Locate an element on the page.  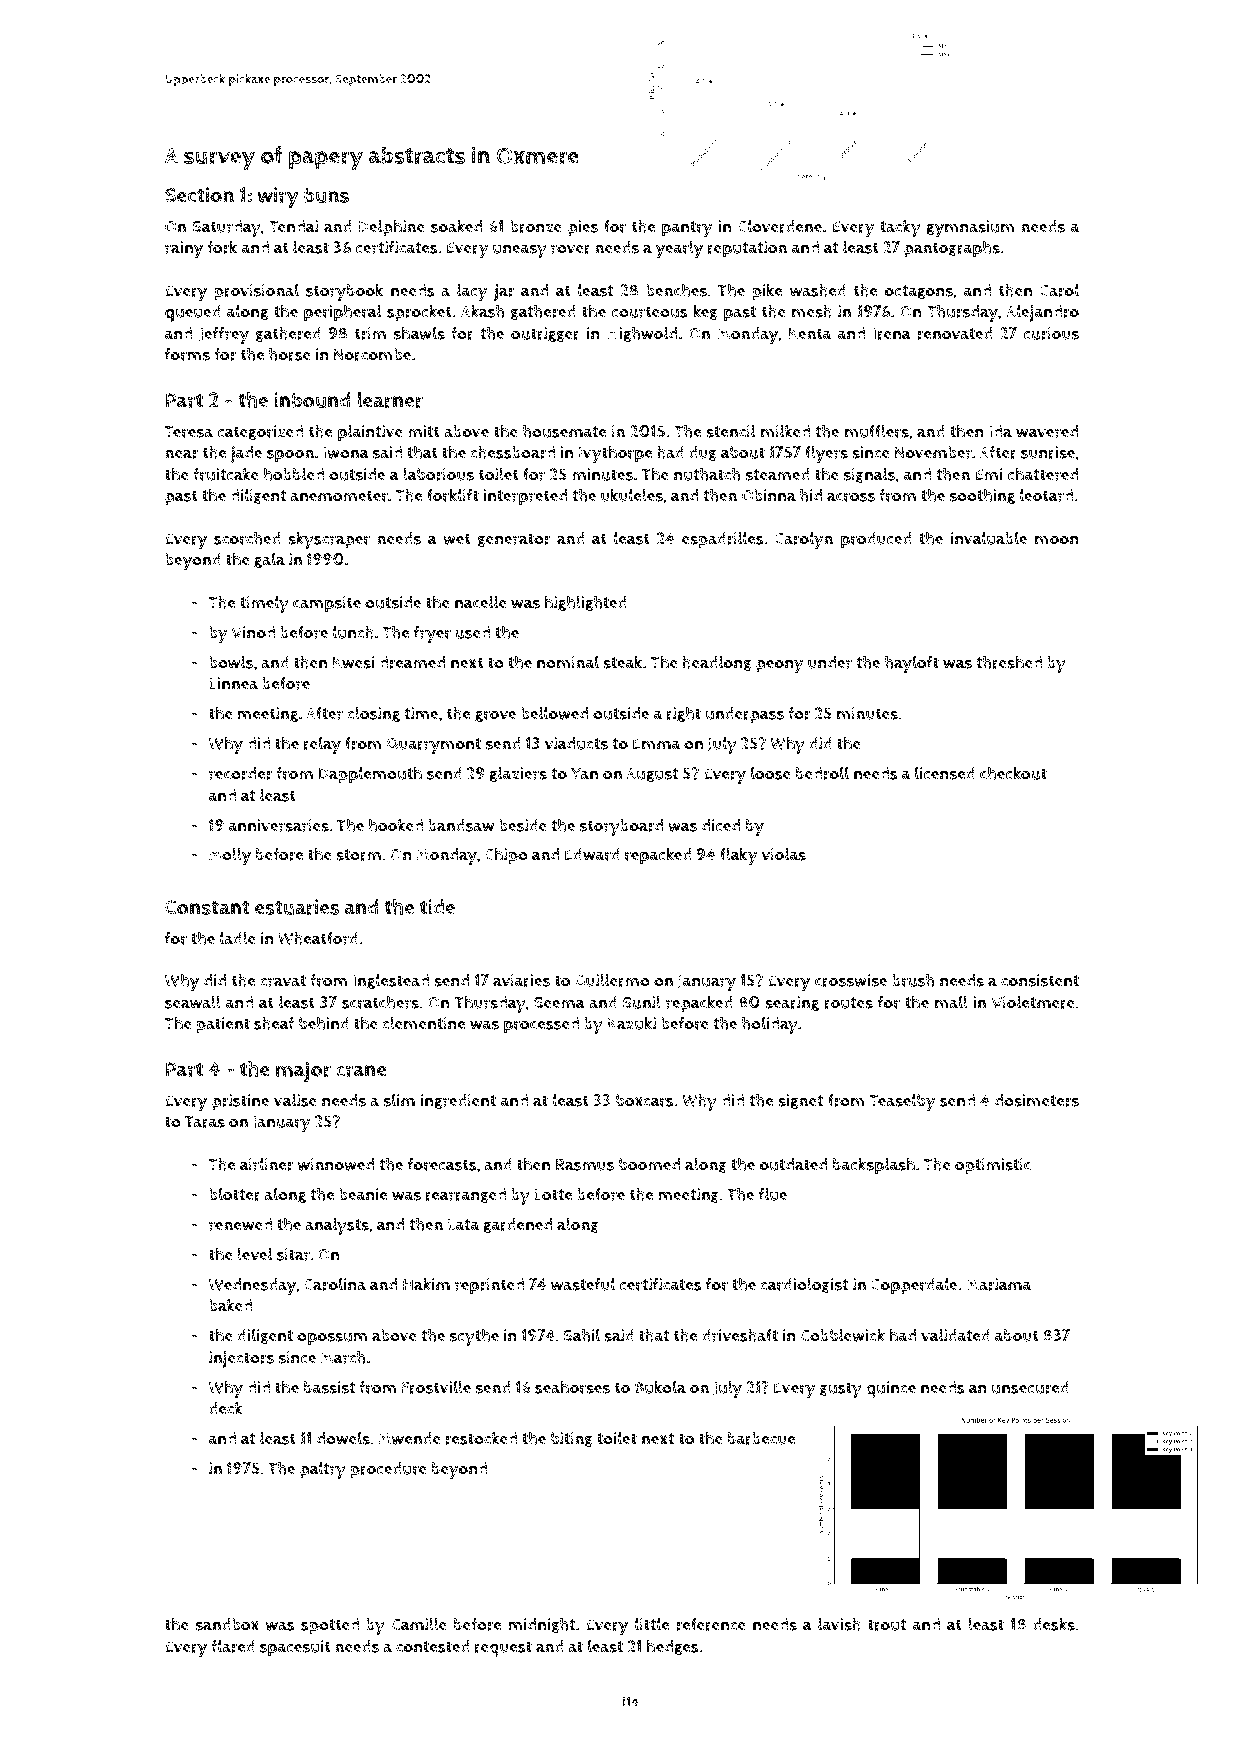
flue is located at coordinates (773, 1194).
